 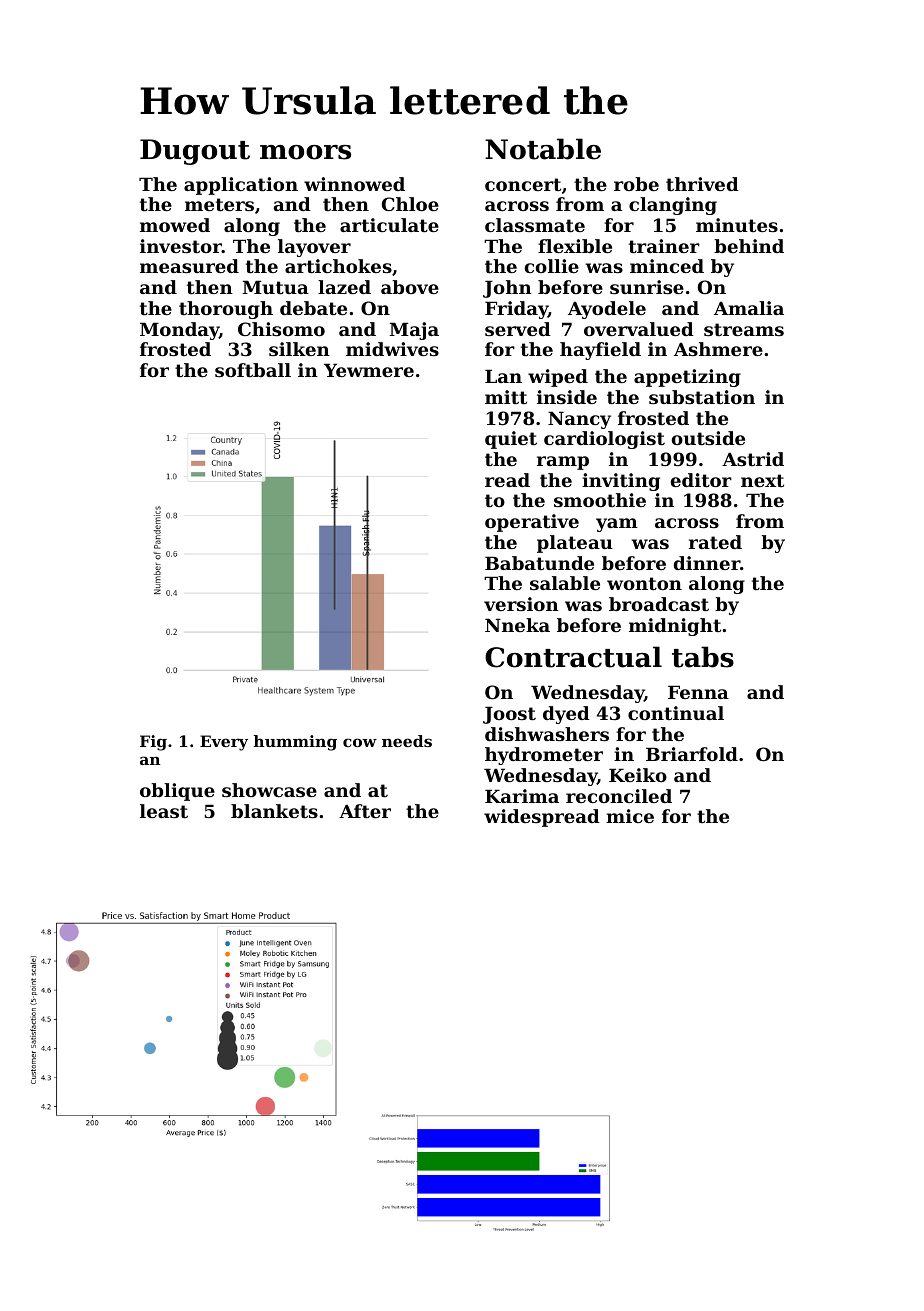 What do you see at coordinates (607, 310) in the document?
I see `Ayodele` at bounding box center [607, 310].
